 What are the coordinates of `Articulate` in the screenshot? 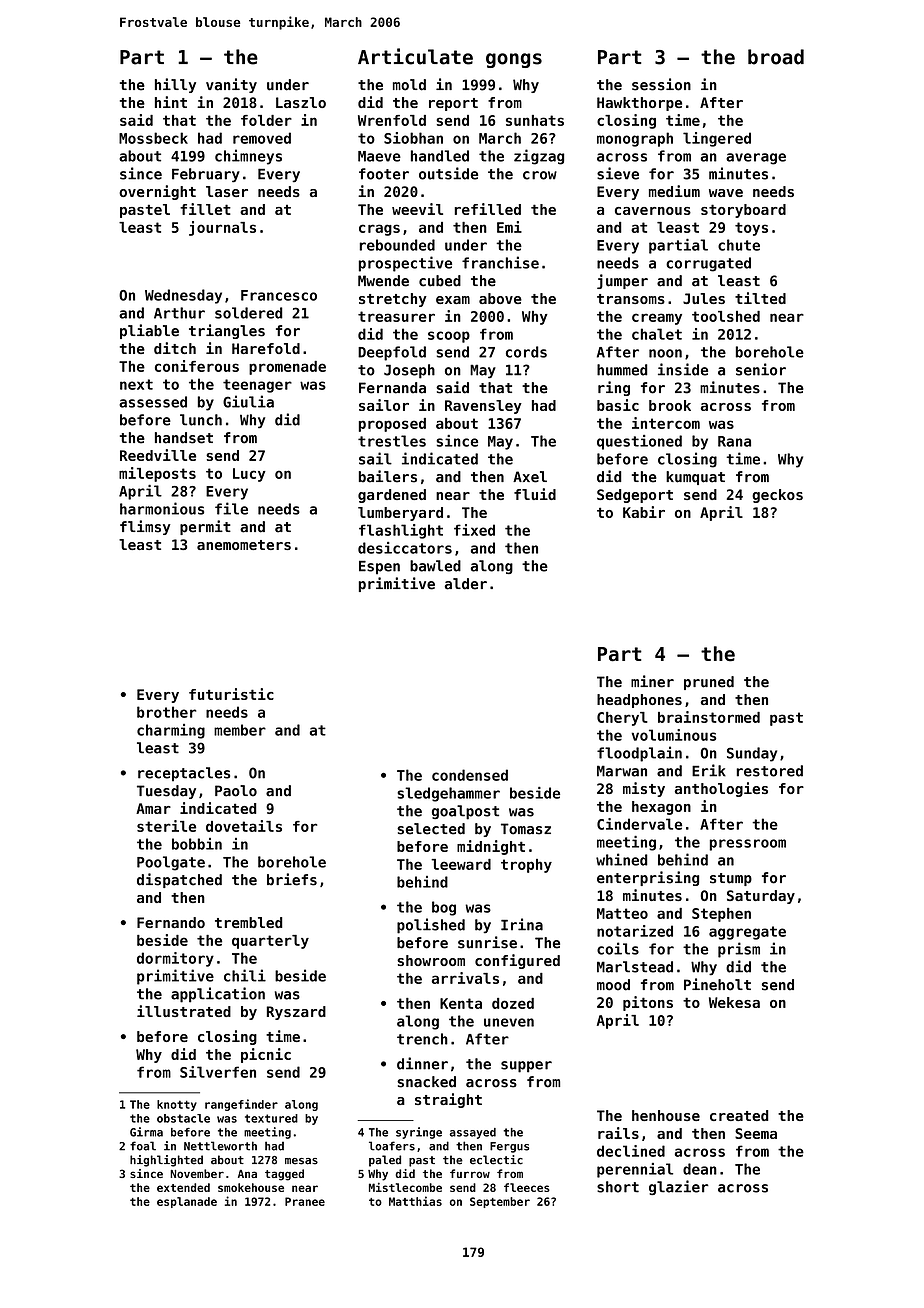 It's located at (415, 56).
